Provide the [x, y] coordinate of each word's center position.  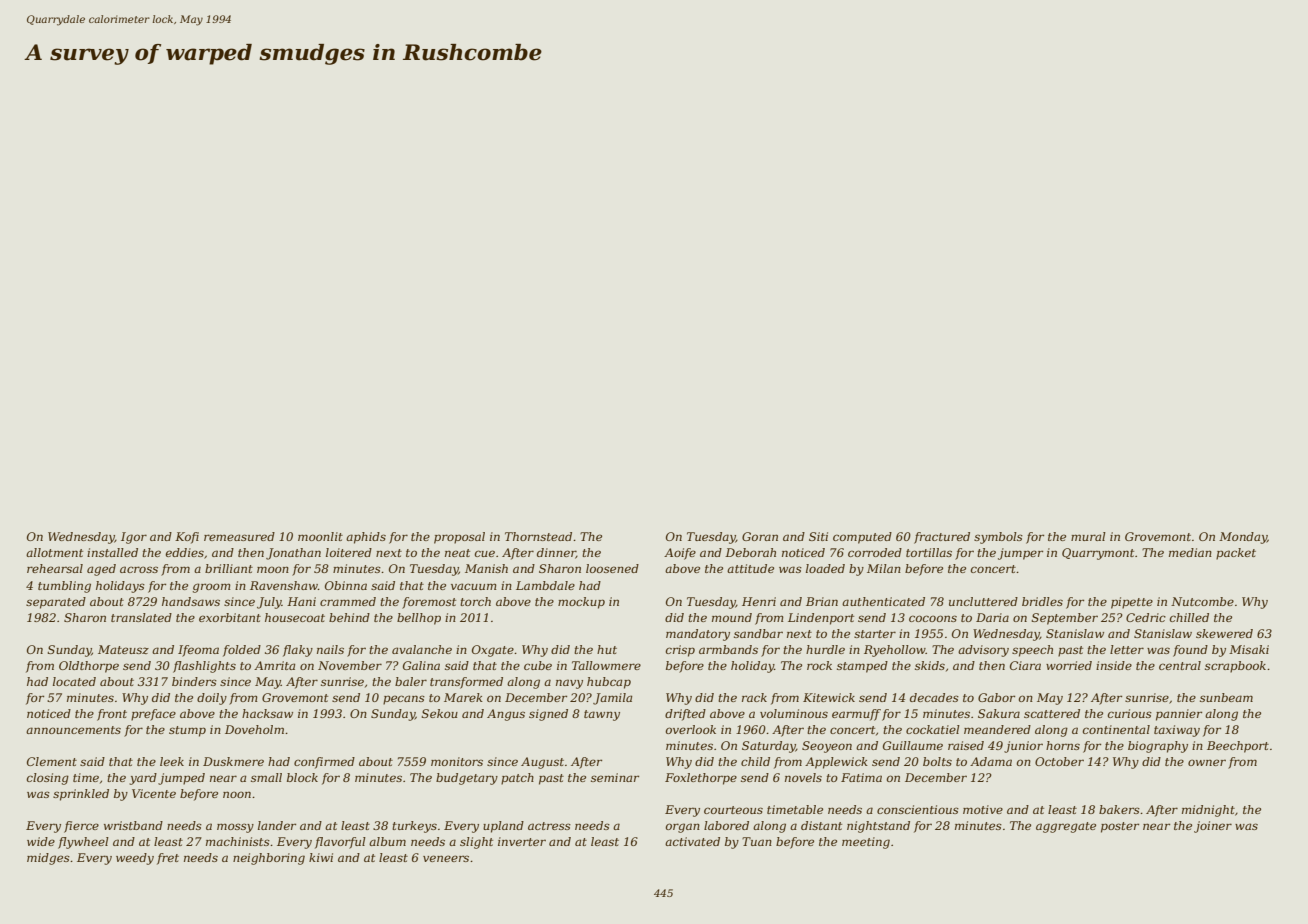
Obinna [346, 585]
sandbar [758, 633]
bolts [937, 761]
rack [754, 697]
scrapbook [1235, 667]
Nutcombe [1202, 601]
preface [153, 715]
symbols [998, 538]
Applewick [836, 763]
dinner [556, 553]
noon [237, 794]
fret [168, 859]
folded [242, 651]
